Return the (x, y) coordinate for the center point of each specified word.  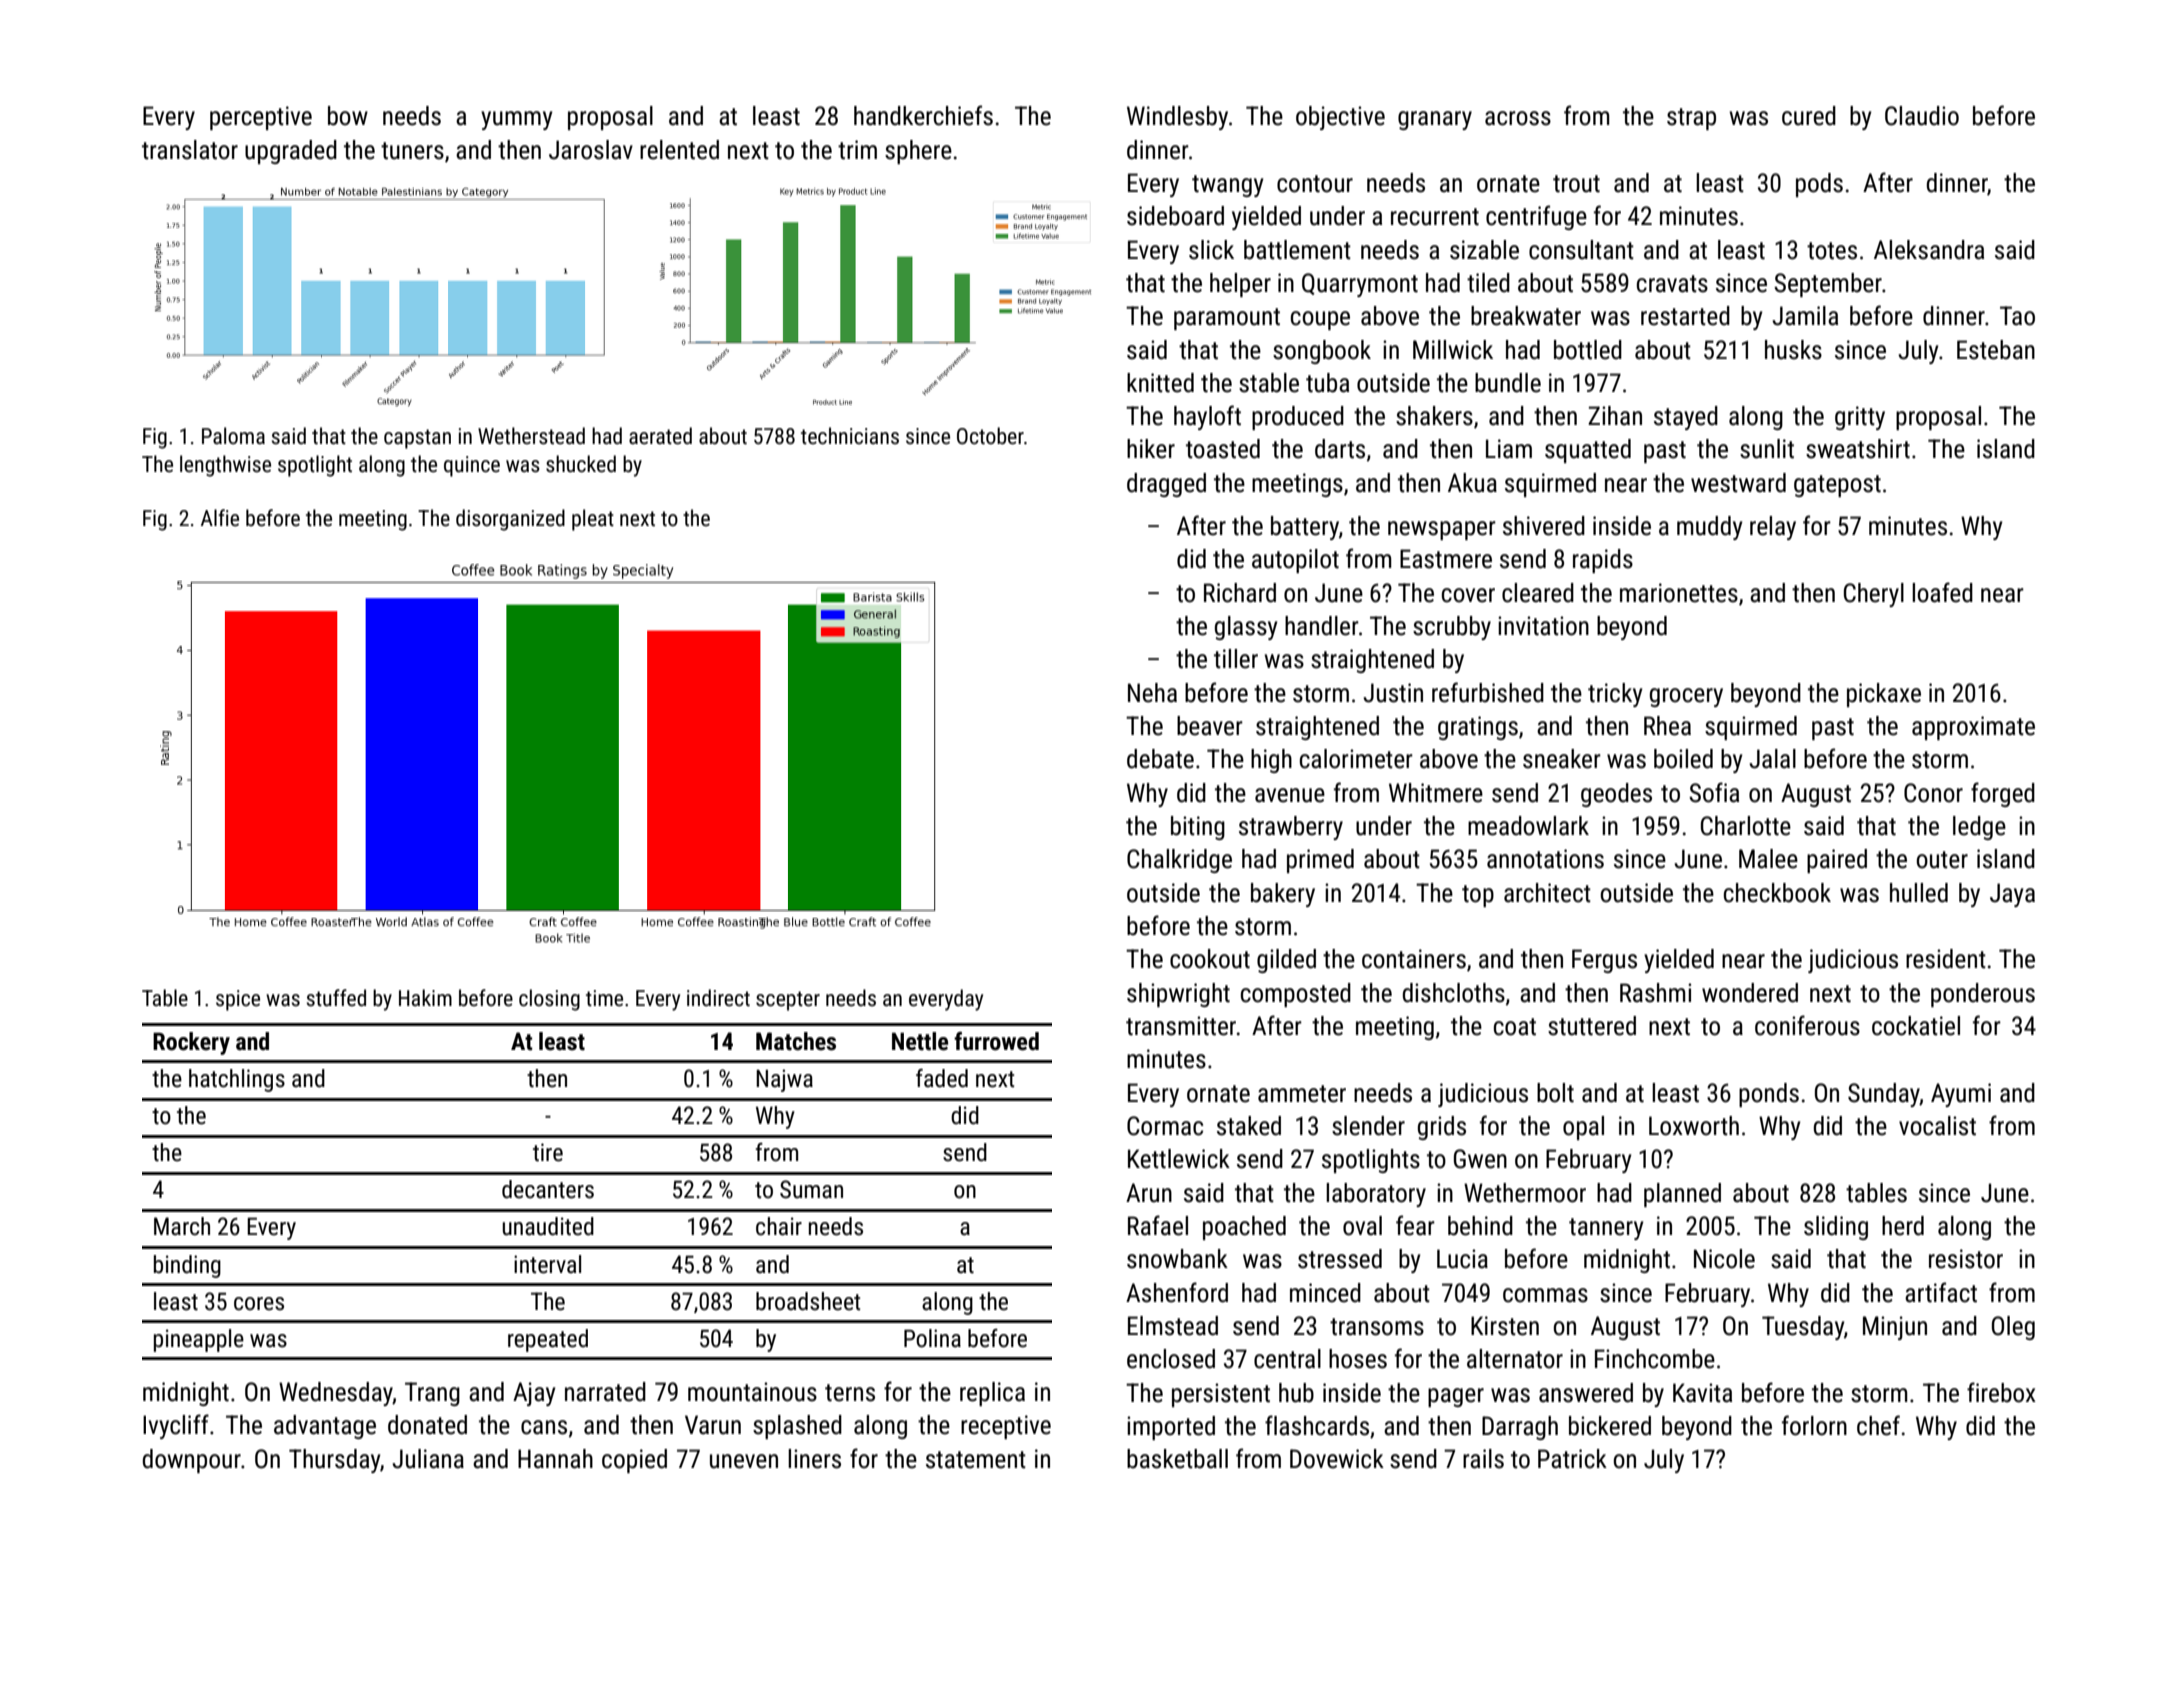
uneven (744, 1461)
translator (190, 150)
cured (1809, 116)
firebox (2001, 1392)
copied (634, 1461)
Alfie (220, 518)
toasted (1223, 449)
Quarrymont (1360, 285)
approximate (1973, 728)
